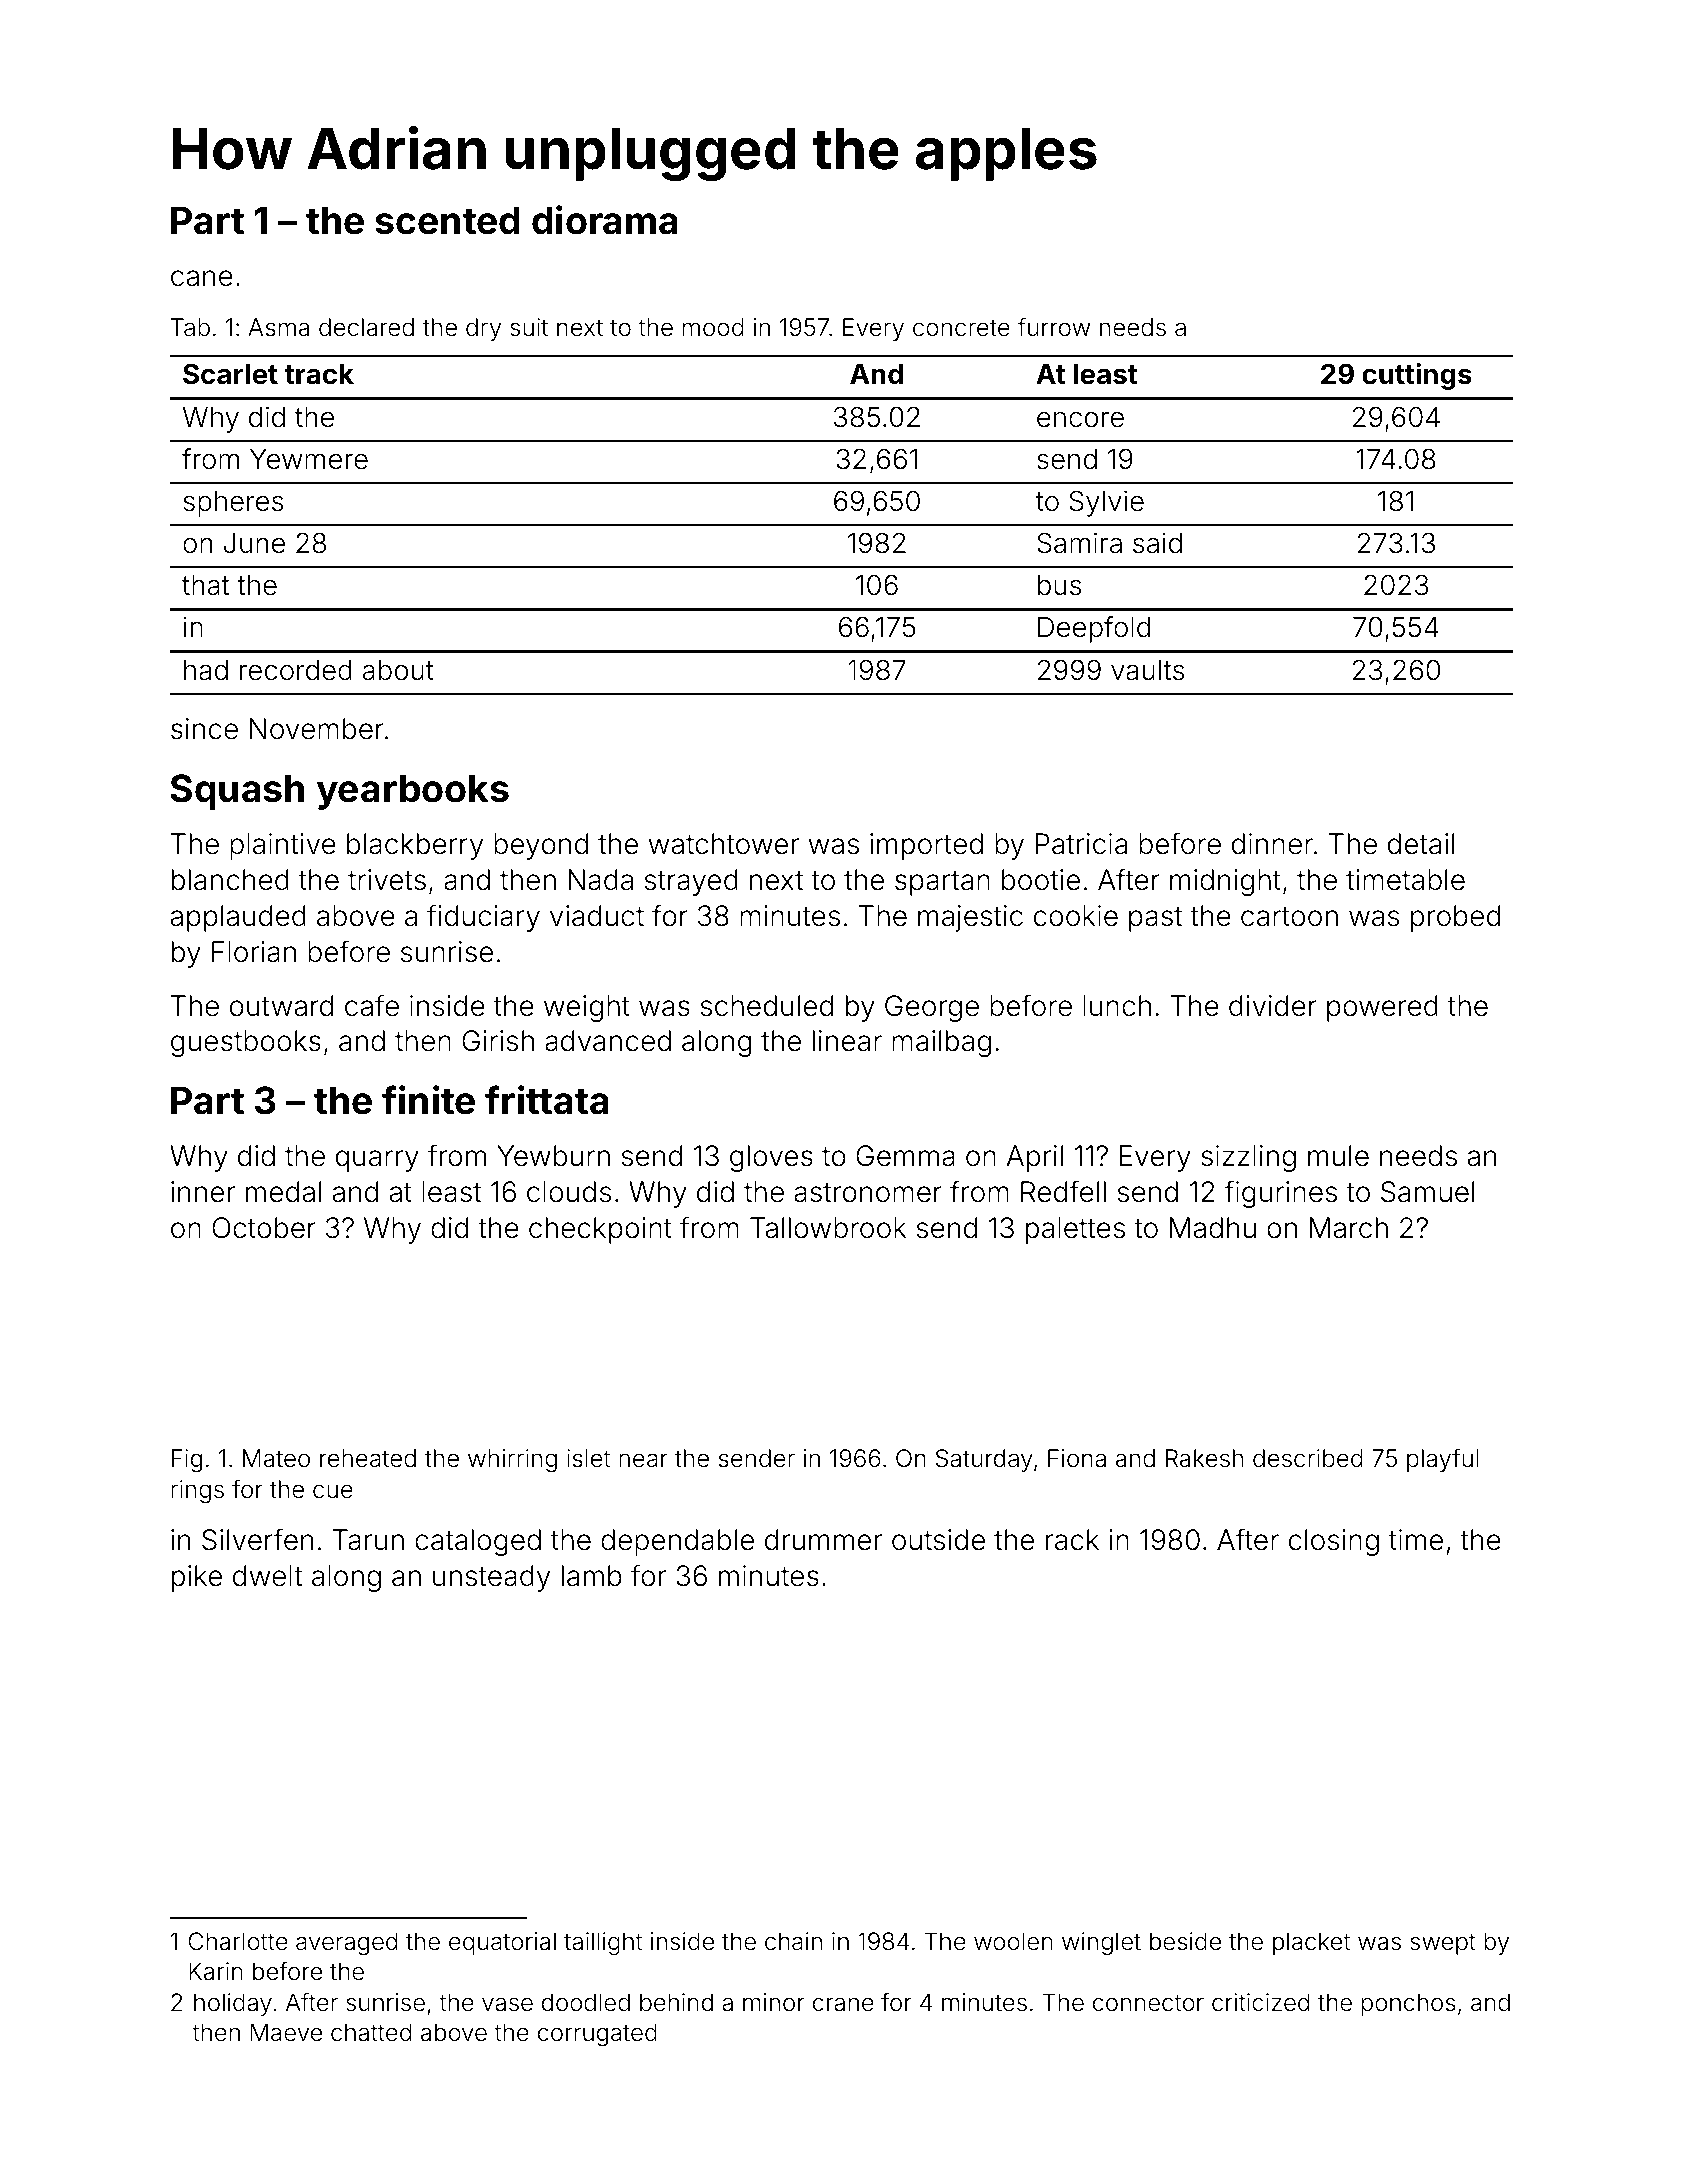 The height and width of the page is (2178, 1683). What do you see at coordinates (512, 1460) in the page?
I see `whirring` at bounding box center [512, 1460].
